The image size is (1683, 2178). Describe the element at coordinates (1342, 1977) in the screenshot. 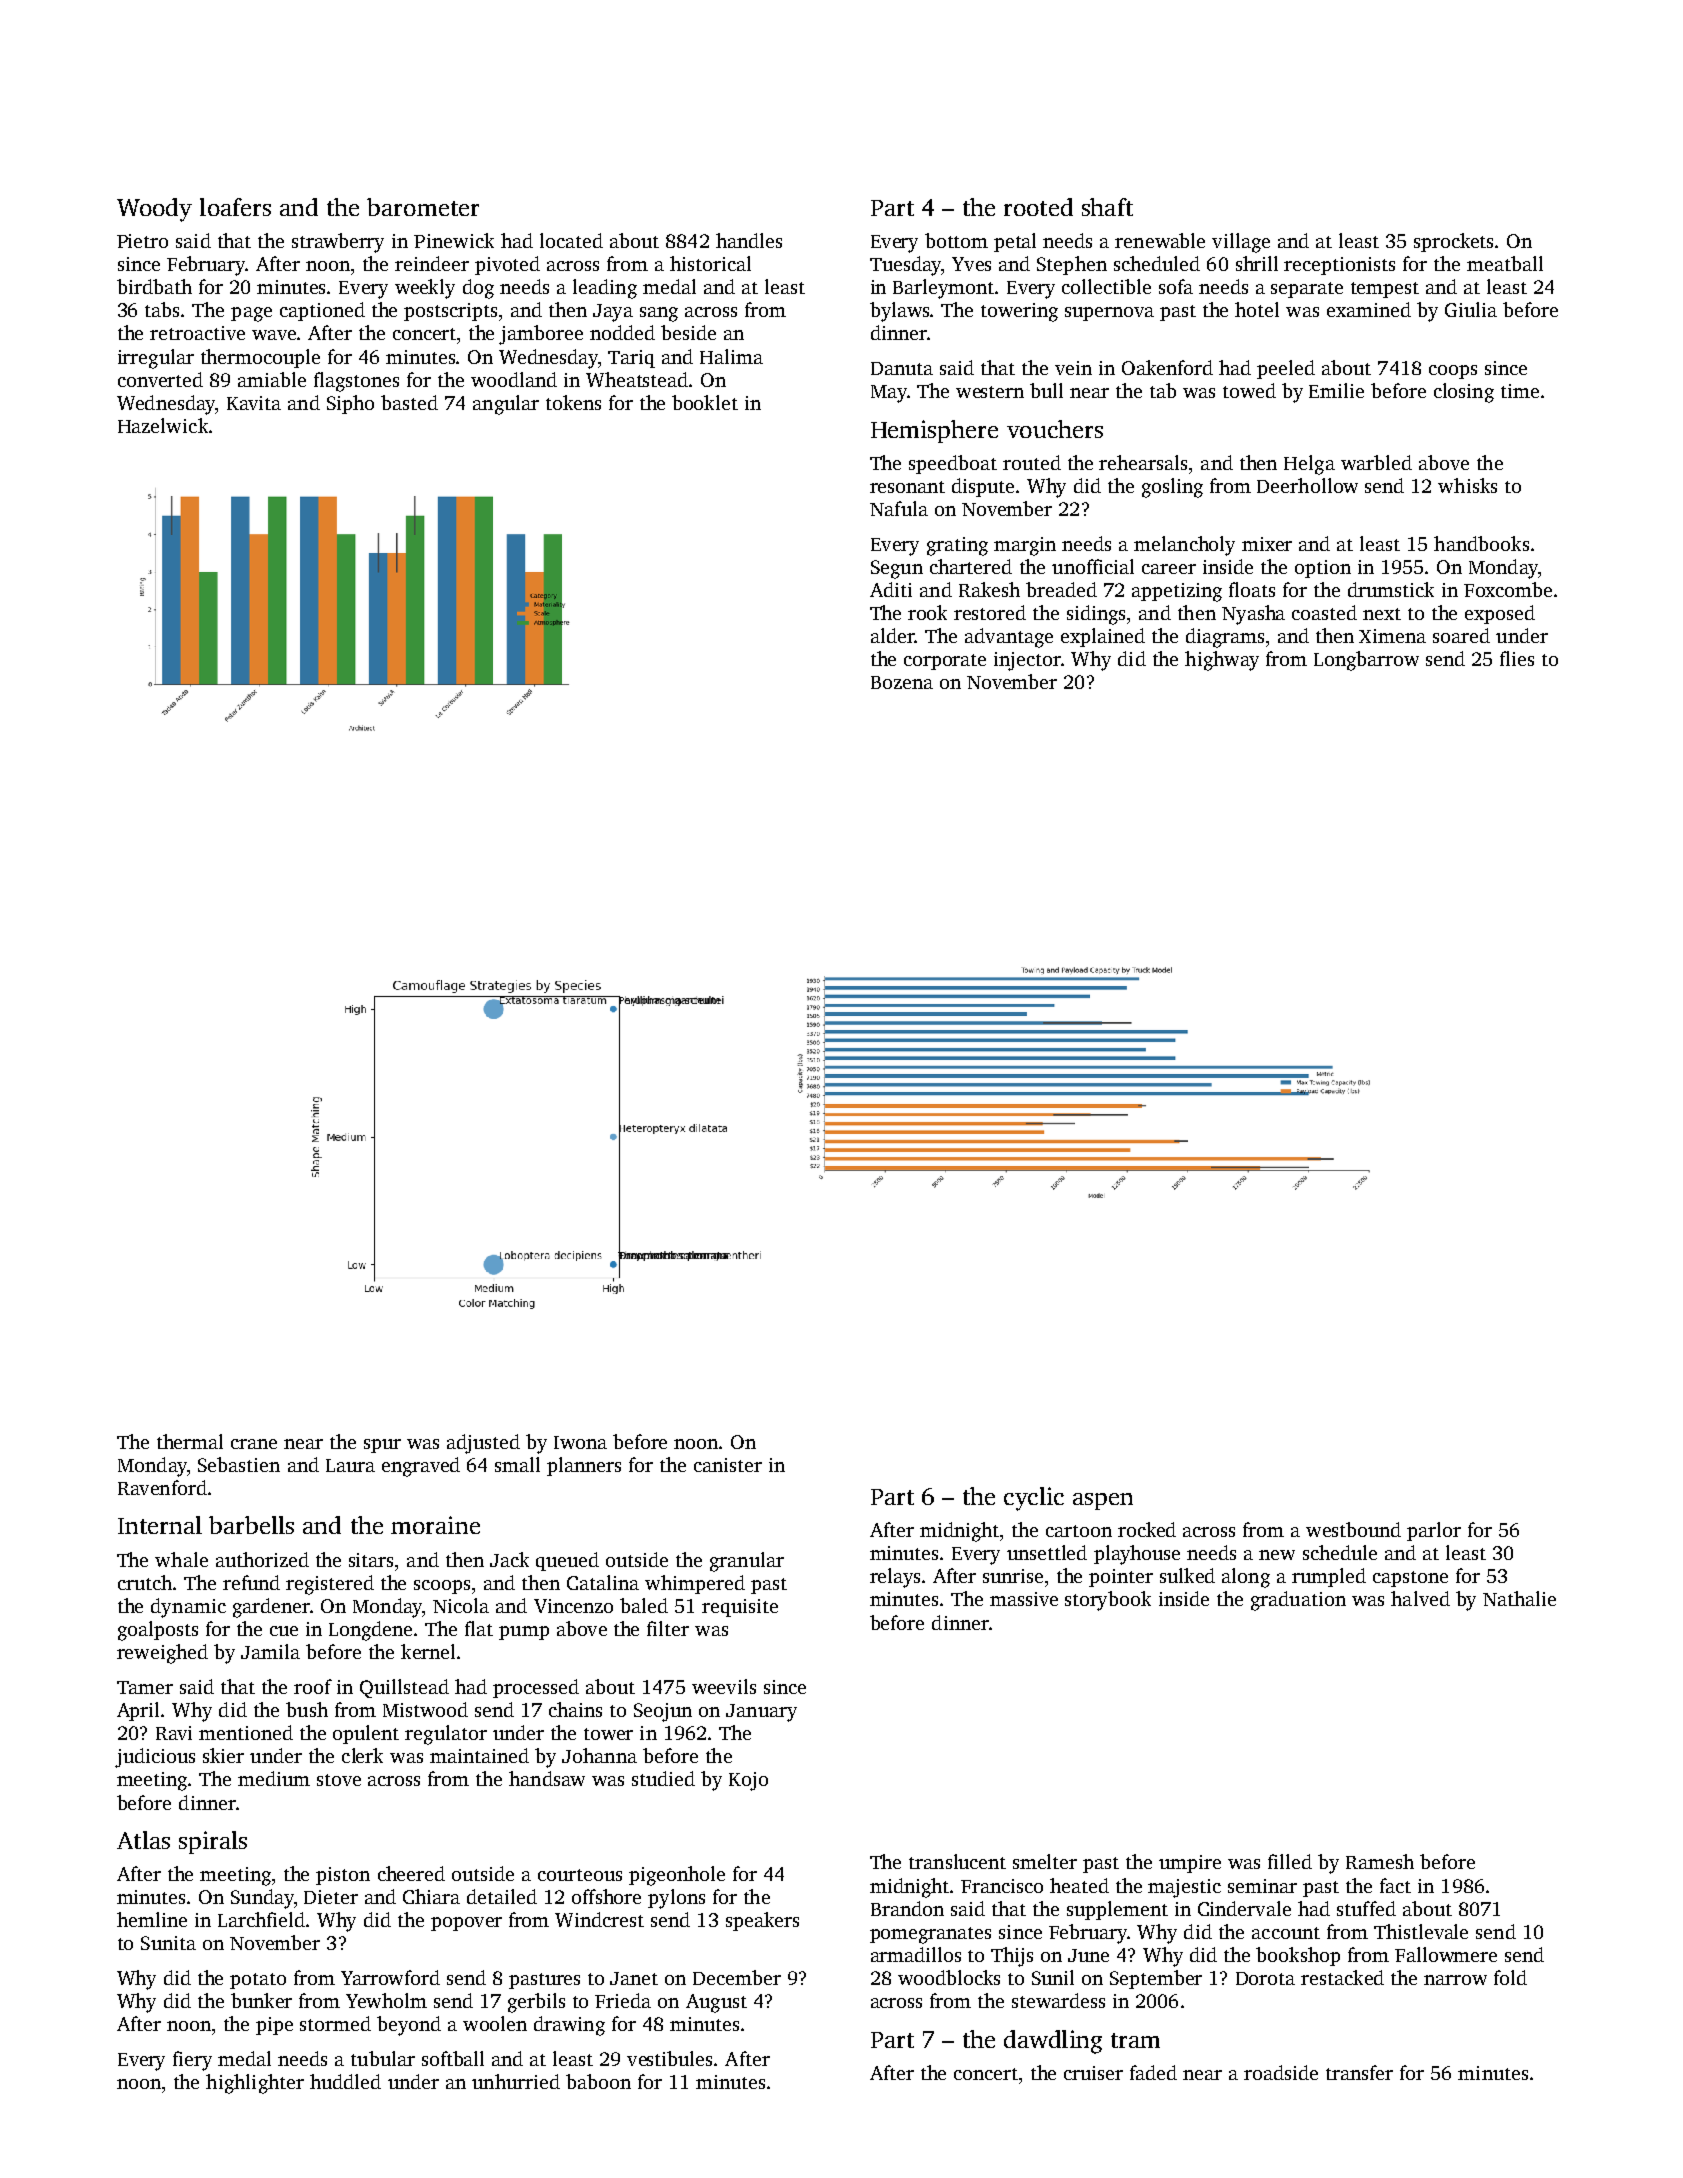

I see `restacked` at that location.
